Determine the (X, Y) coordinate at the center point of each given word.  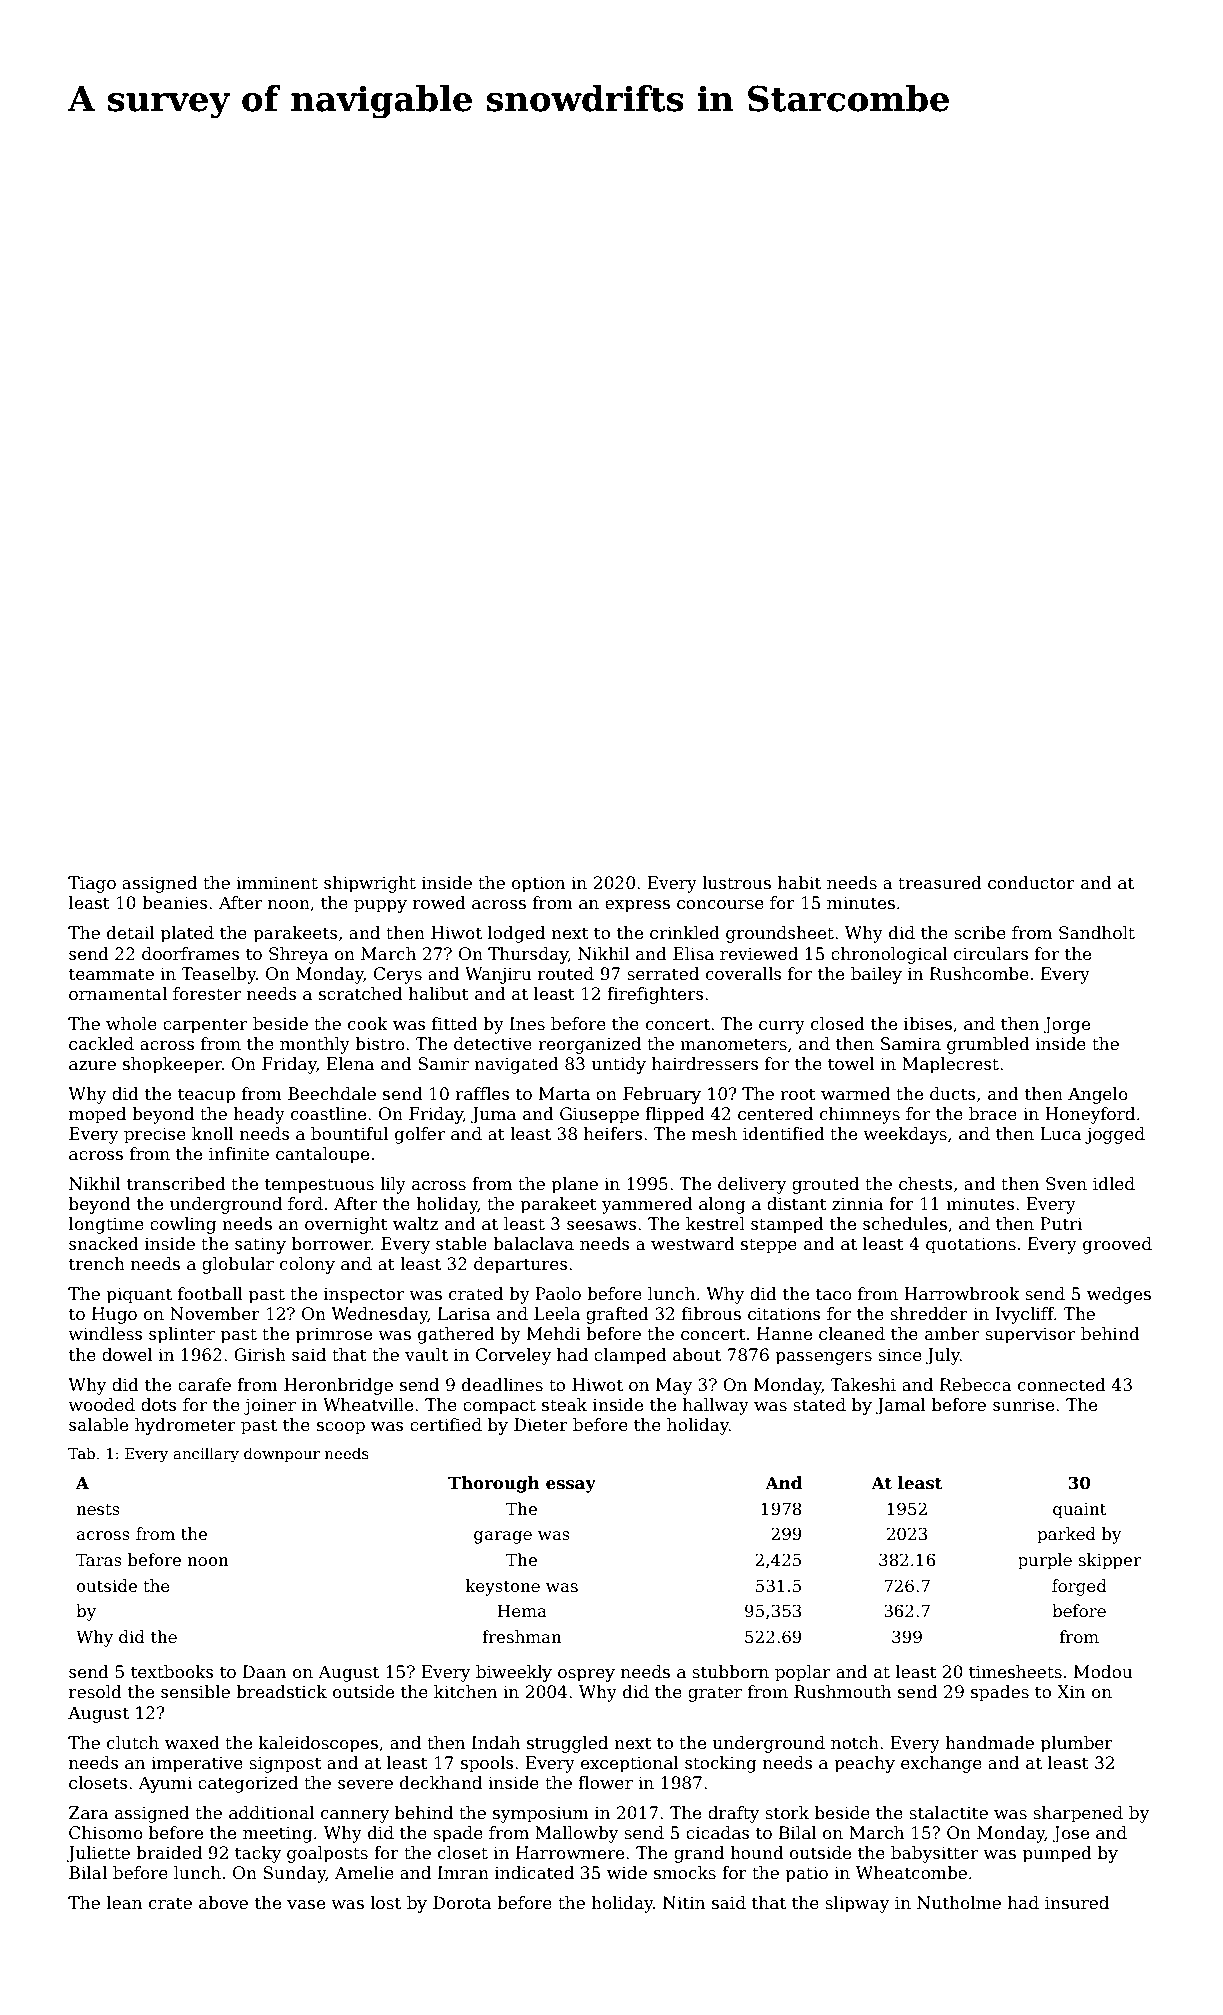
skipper (1110, 1561)
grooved (1117, 1245)
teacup (206, 1096)
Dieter (541, 1425)
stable (461, 1244)
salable (98, 1425)
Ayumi (165, 1784)
